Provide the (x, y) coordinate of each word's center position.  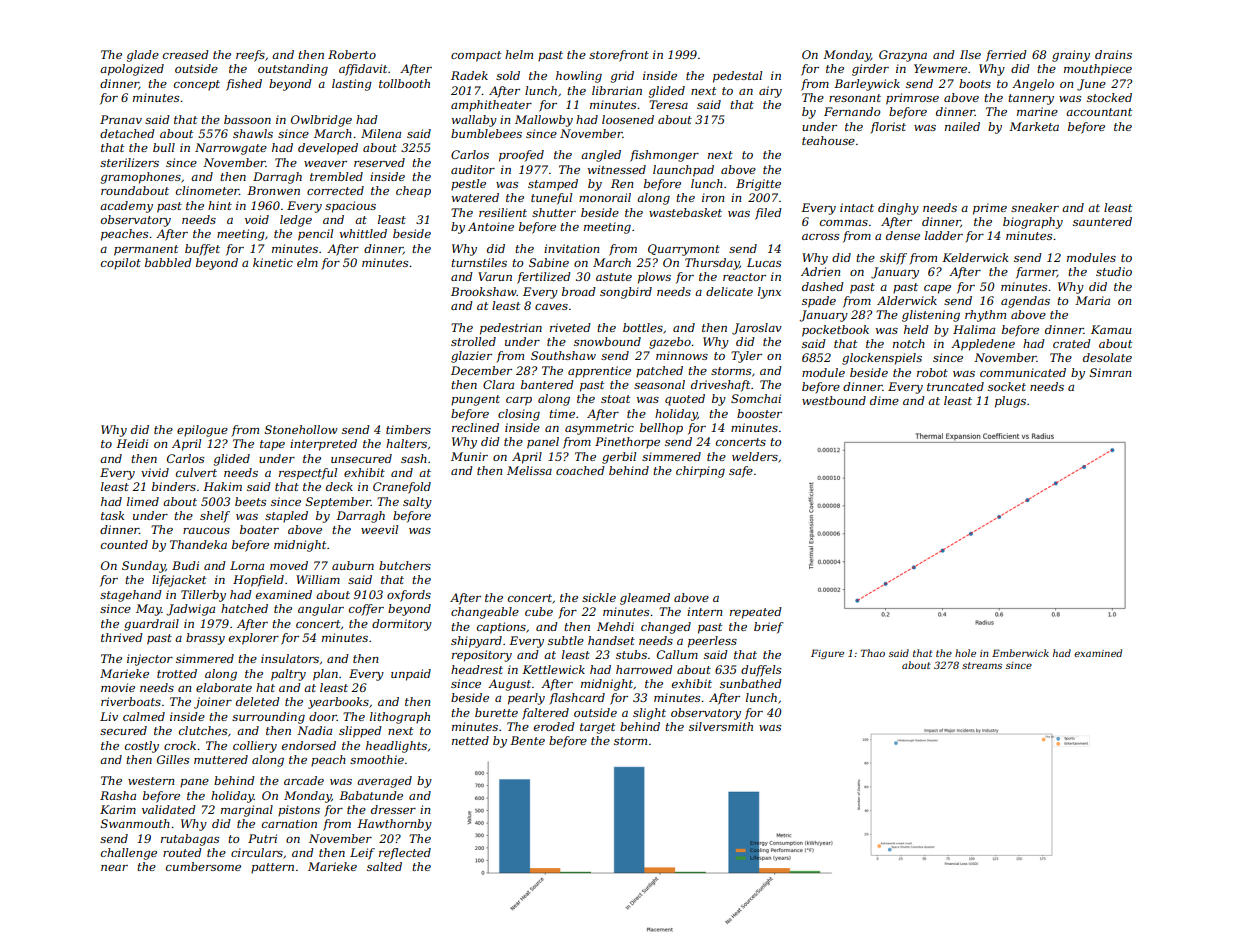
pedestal (737, 77)
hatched (244, 608)
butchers (405, 565)
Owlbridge (321, 121)
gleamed (645, 599)
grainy (1071, 56)
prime (990, 209)
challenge (129, 854)
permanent (146, 250)
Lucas (764, 262)
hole (965, 653)
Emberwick (1020, 653)
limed (143, 501)
